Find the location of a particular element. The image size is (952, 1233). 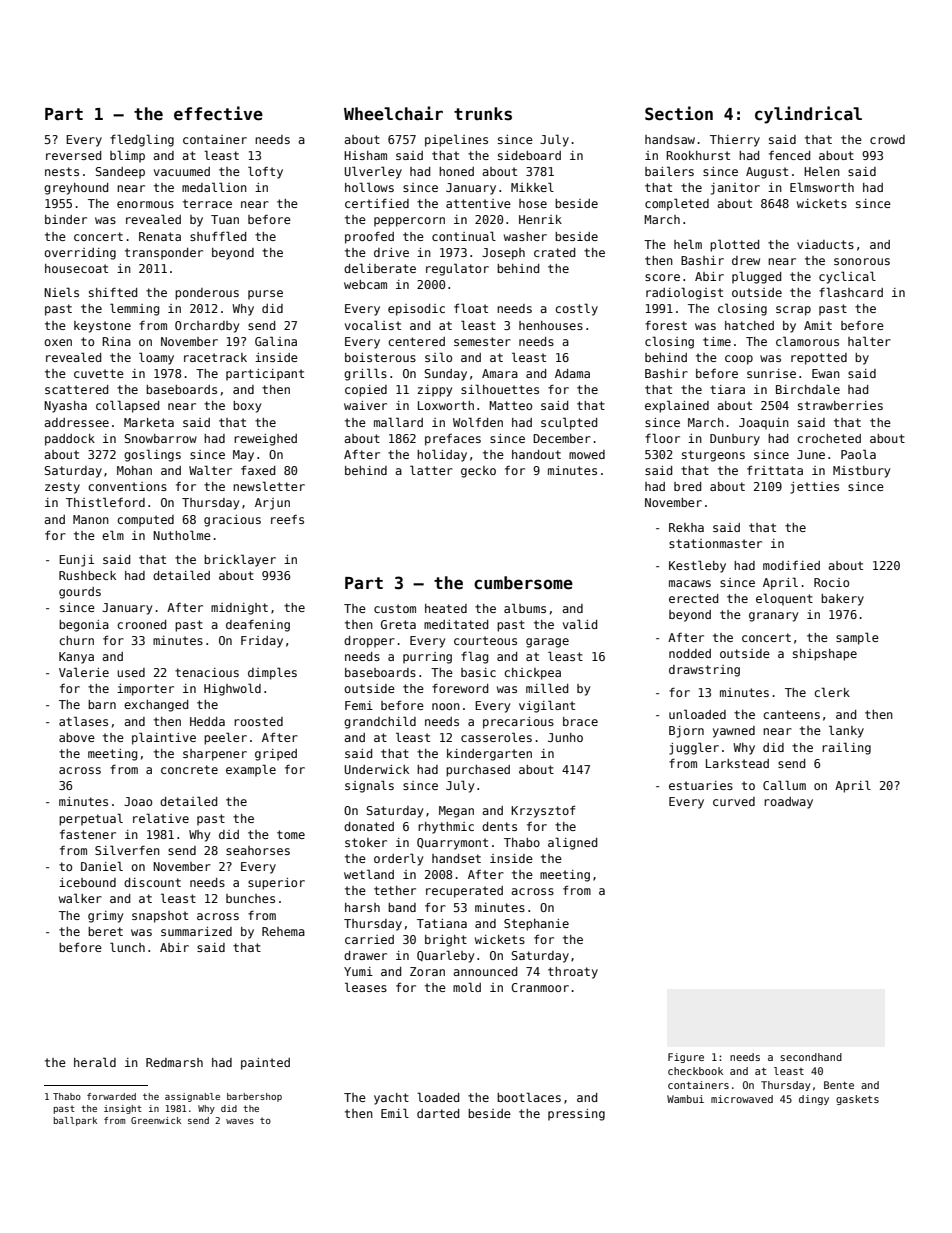

secondhand is located at coordinates (811, 1057).
